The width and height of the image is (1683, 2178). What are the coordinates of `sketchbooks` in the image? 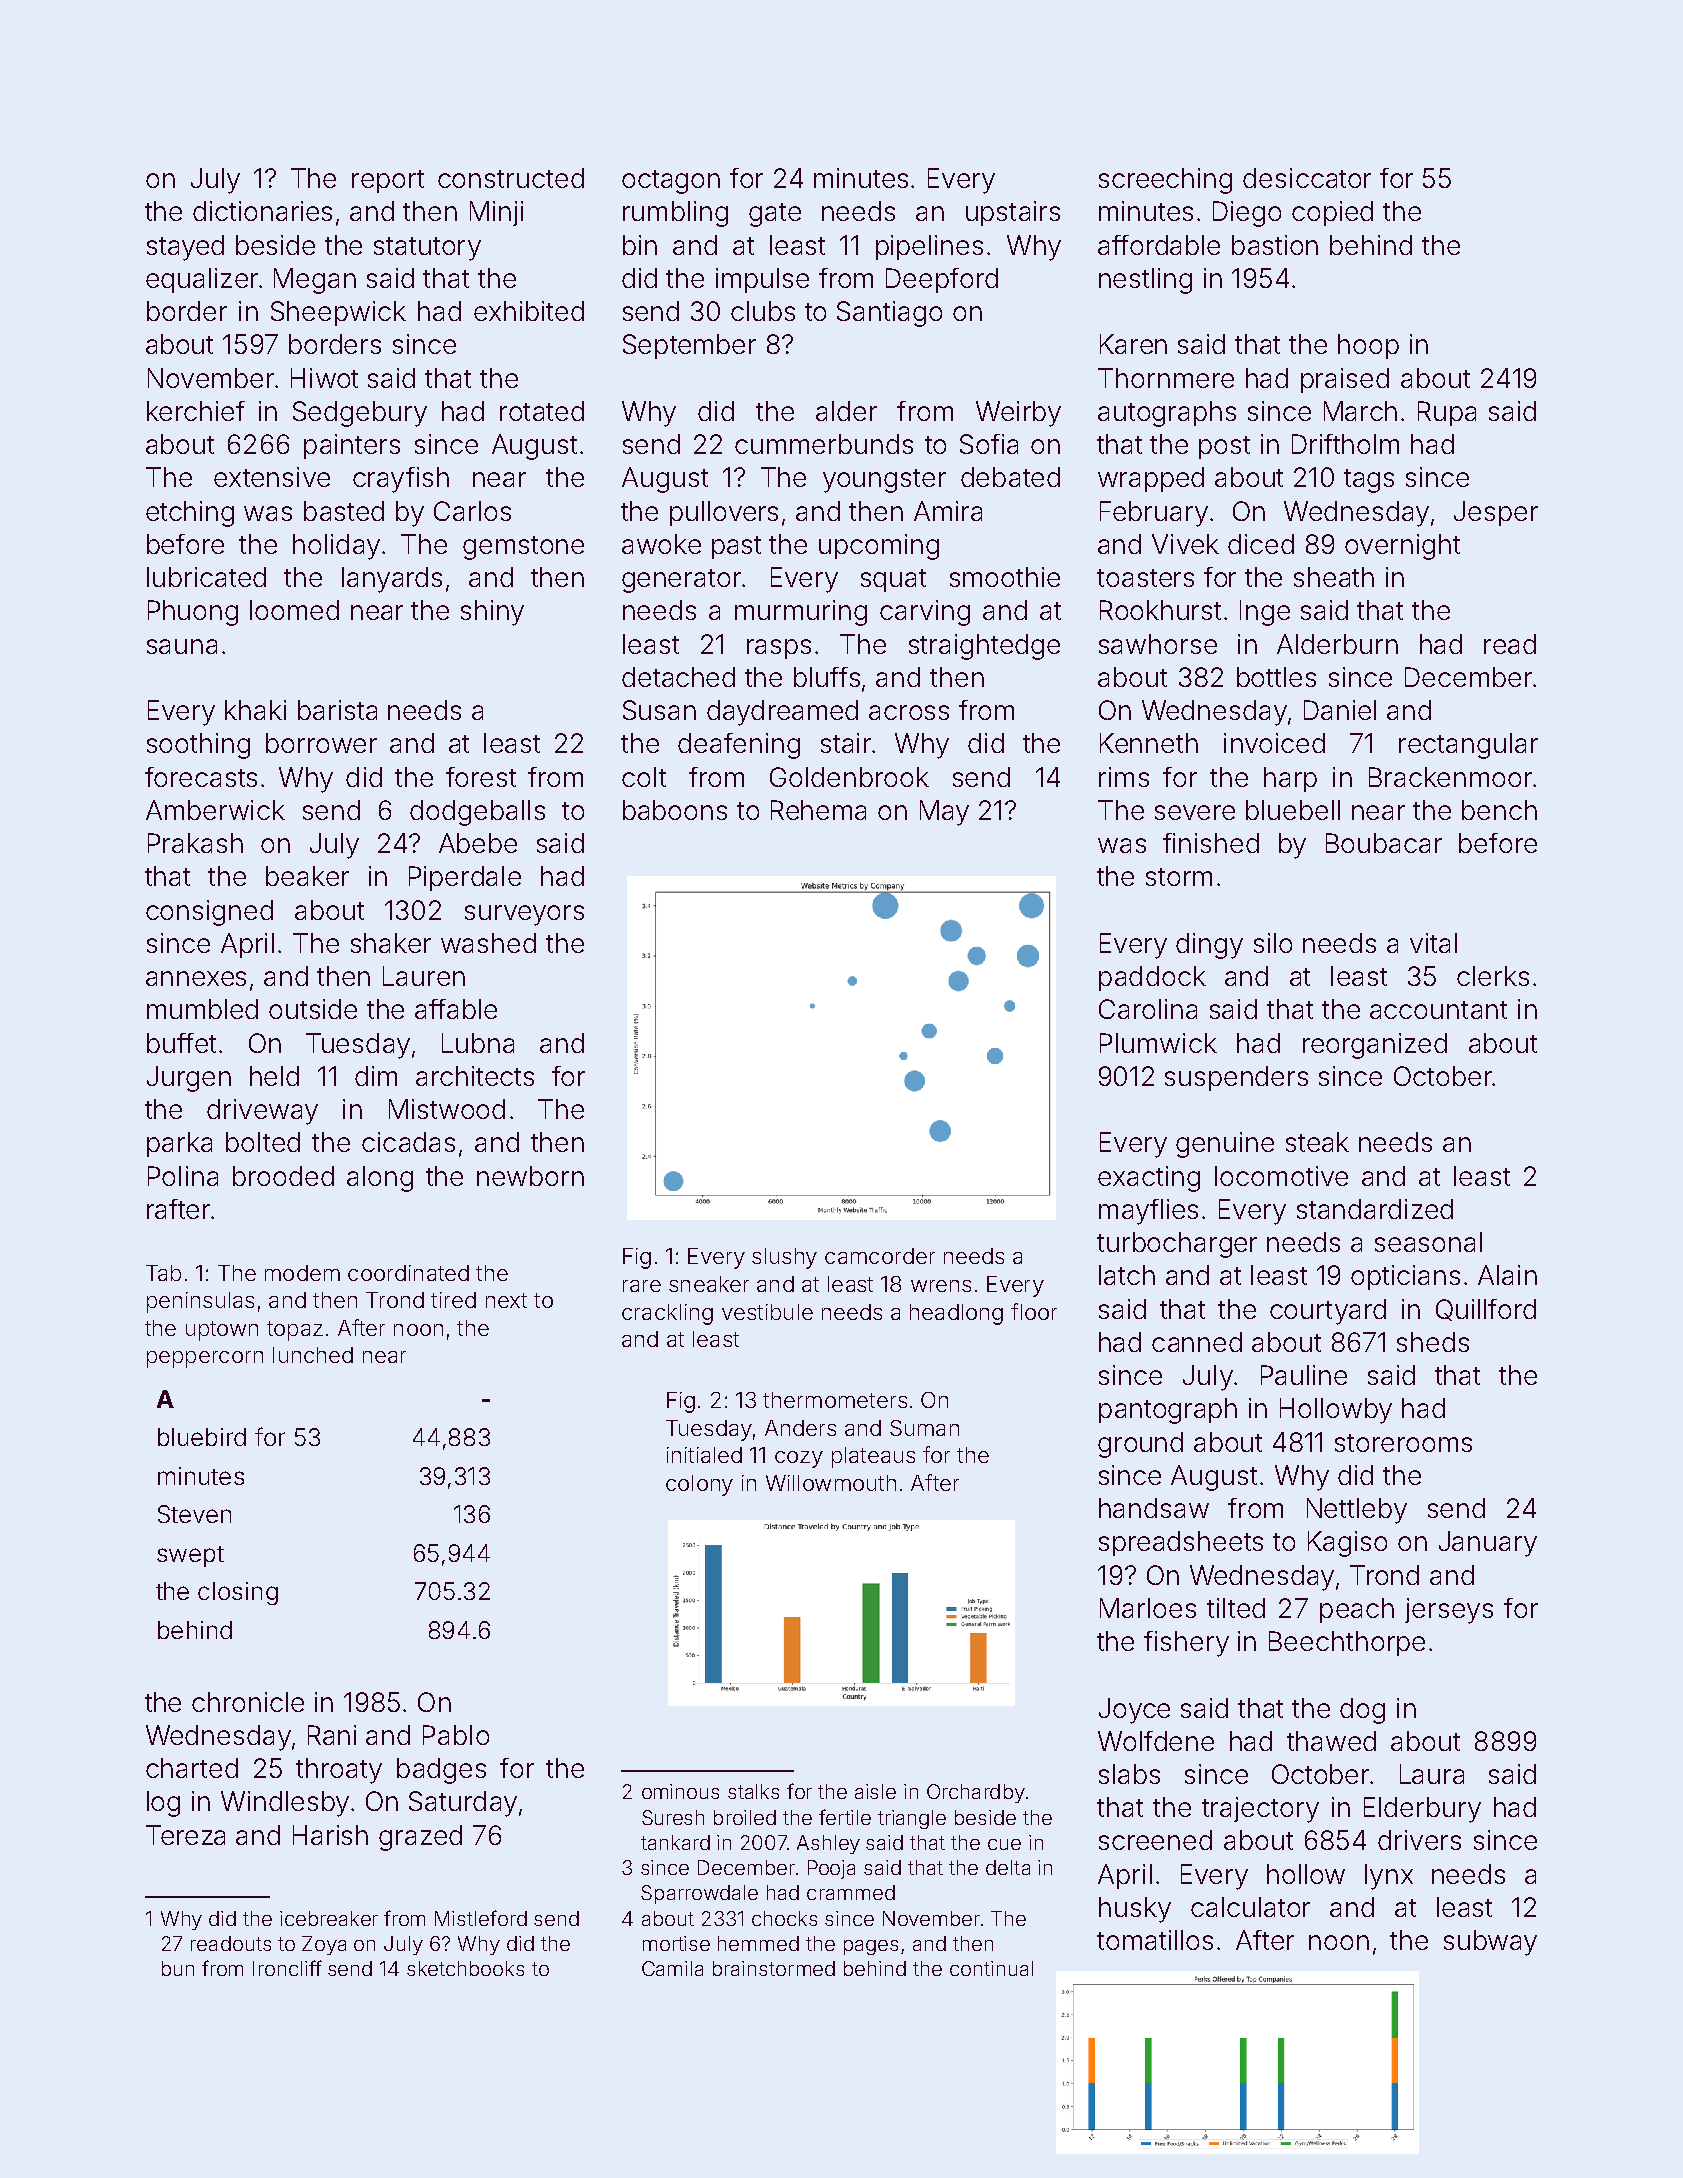 It's located at (465, 1968).
